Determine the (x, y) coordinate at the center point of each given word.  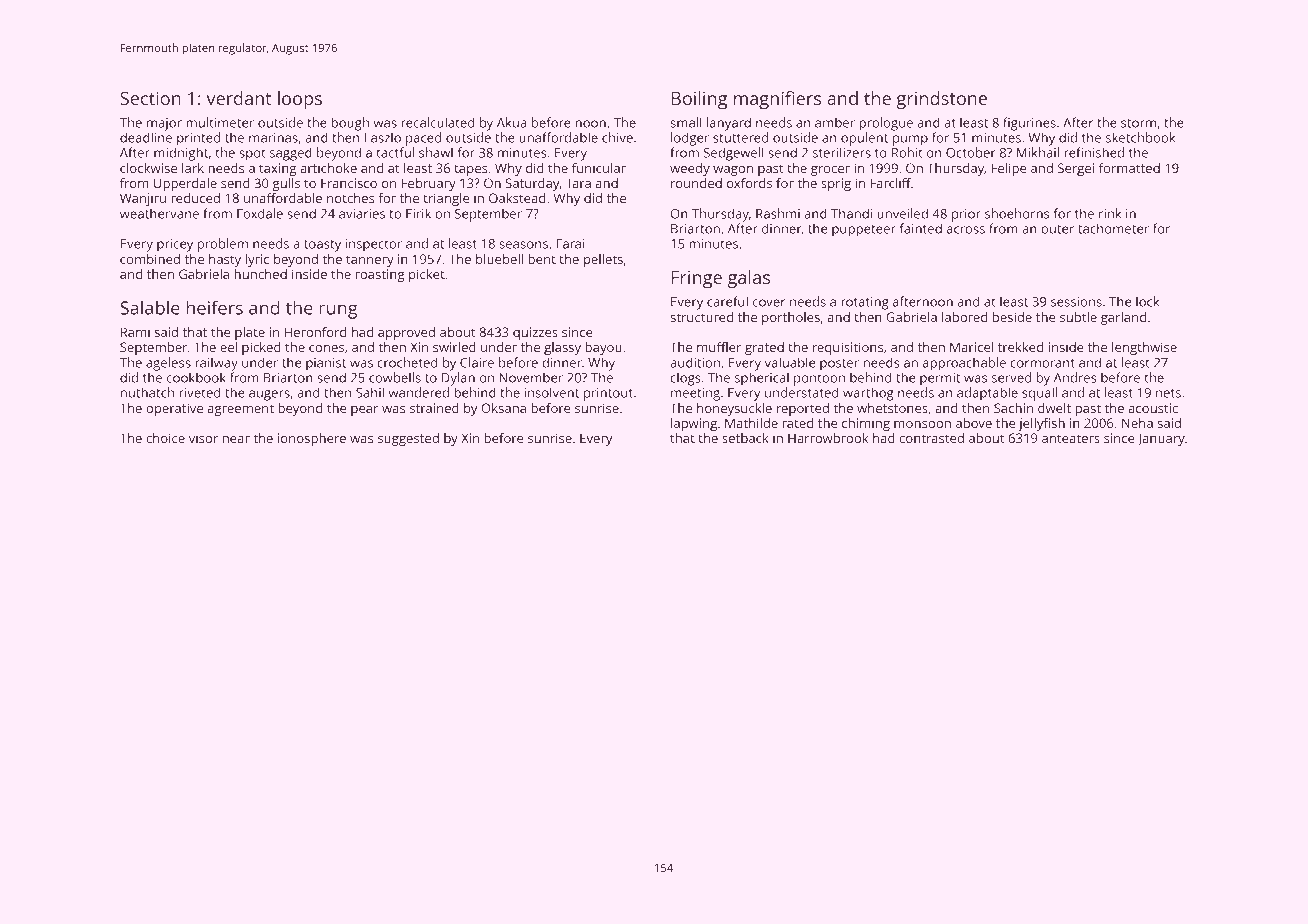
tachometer (1113, 228)
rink (1110, 213)
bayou (603, 348)
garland (1124, 318)
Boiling (699, 100)
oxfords (749, 183)
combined (150, 259)
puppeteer (864, 231)
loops (300, 100)
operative (174, 409)
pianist (326, 364)
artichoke (328, 168)
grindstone (941, 100)
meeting (695, 394)
